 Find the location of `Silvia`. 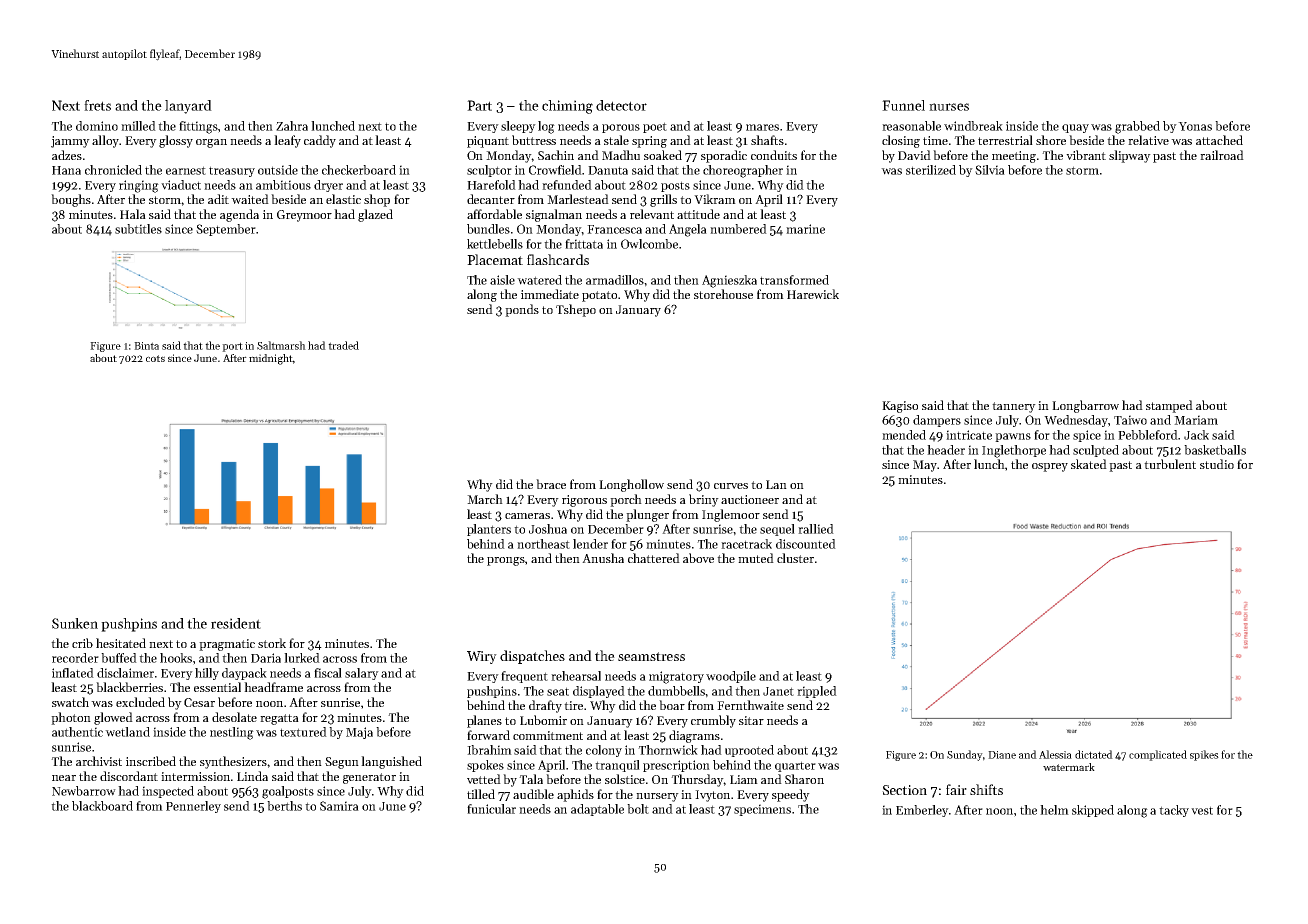

Silvia is located at coordinates (990, 170).
